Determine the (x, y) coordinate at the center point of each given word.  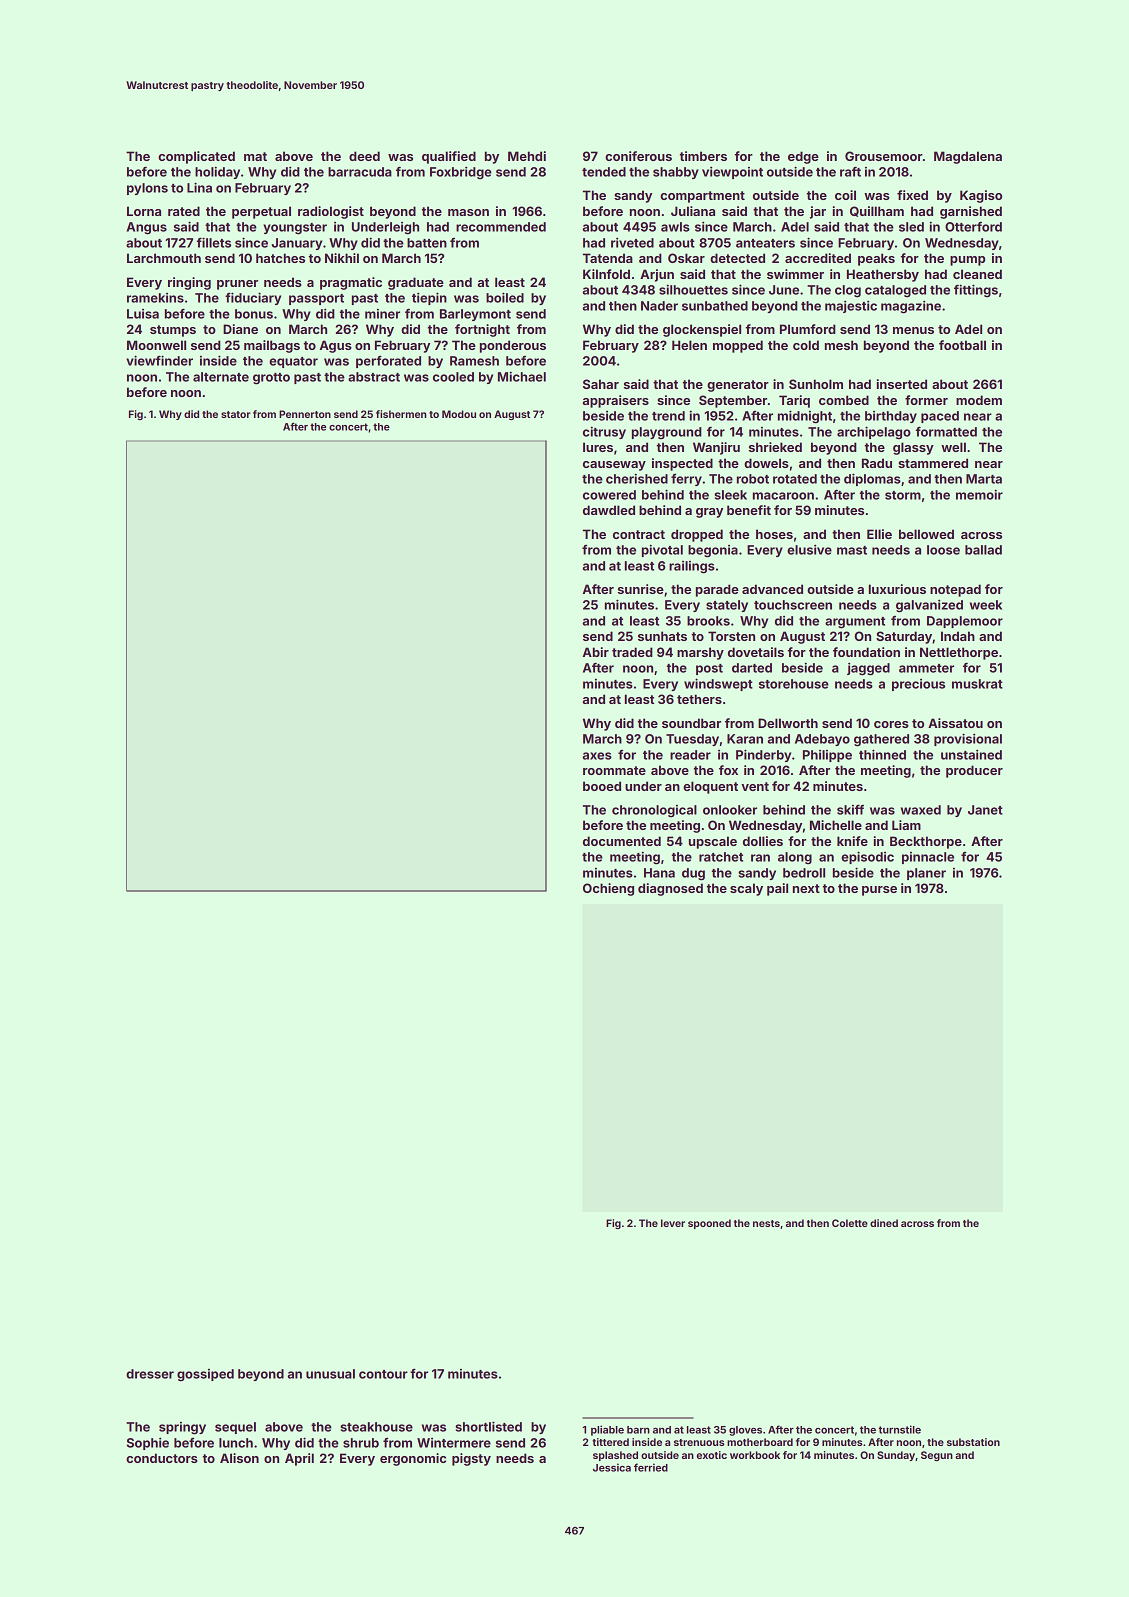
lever (673, 1223)
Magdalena (968, 157)
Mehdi (527, 156)
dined (884, 1223)
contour (383, 1374)
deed (364, 156)
